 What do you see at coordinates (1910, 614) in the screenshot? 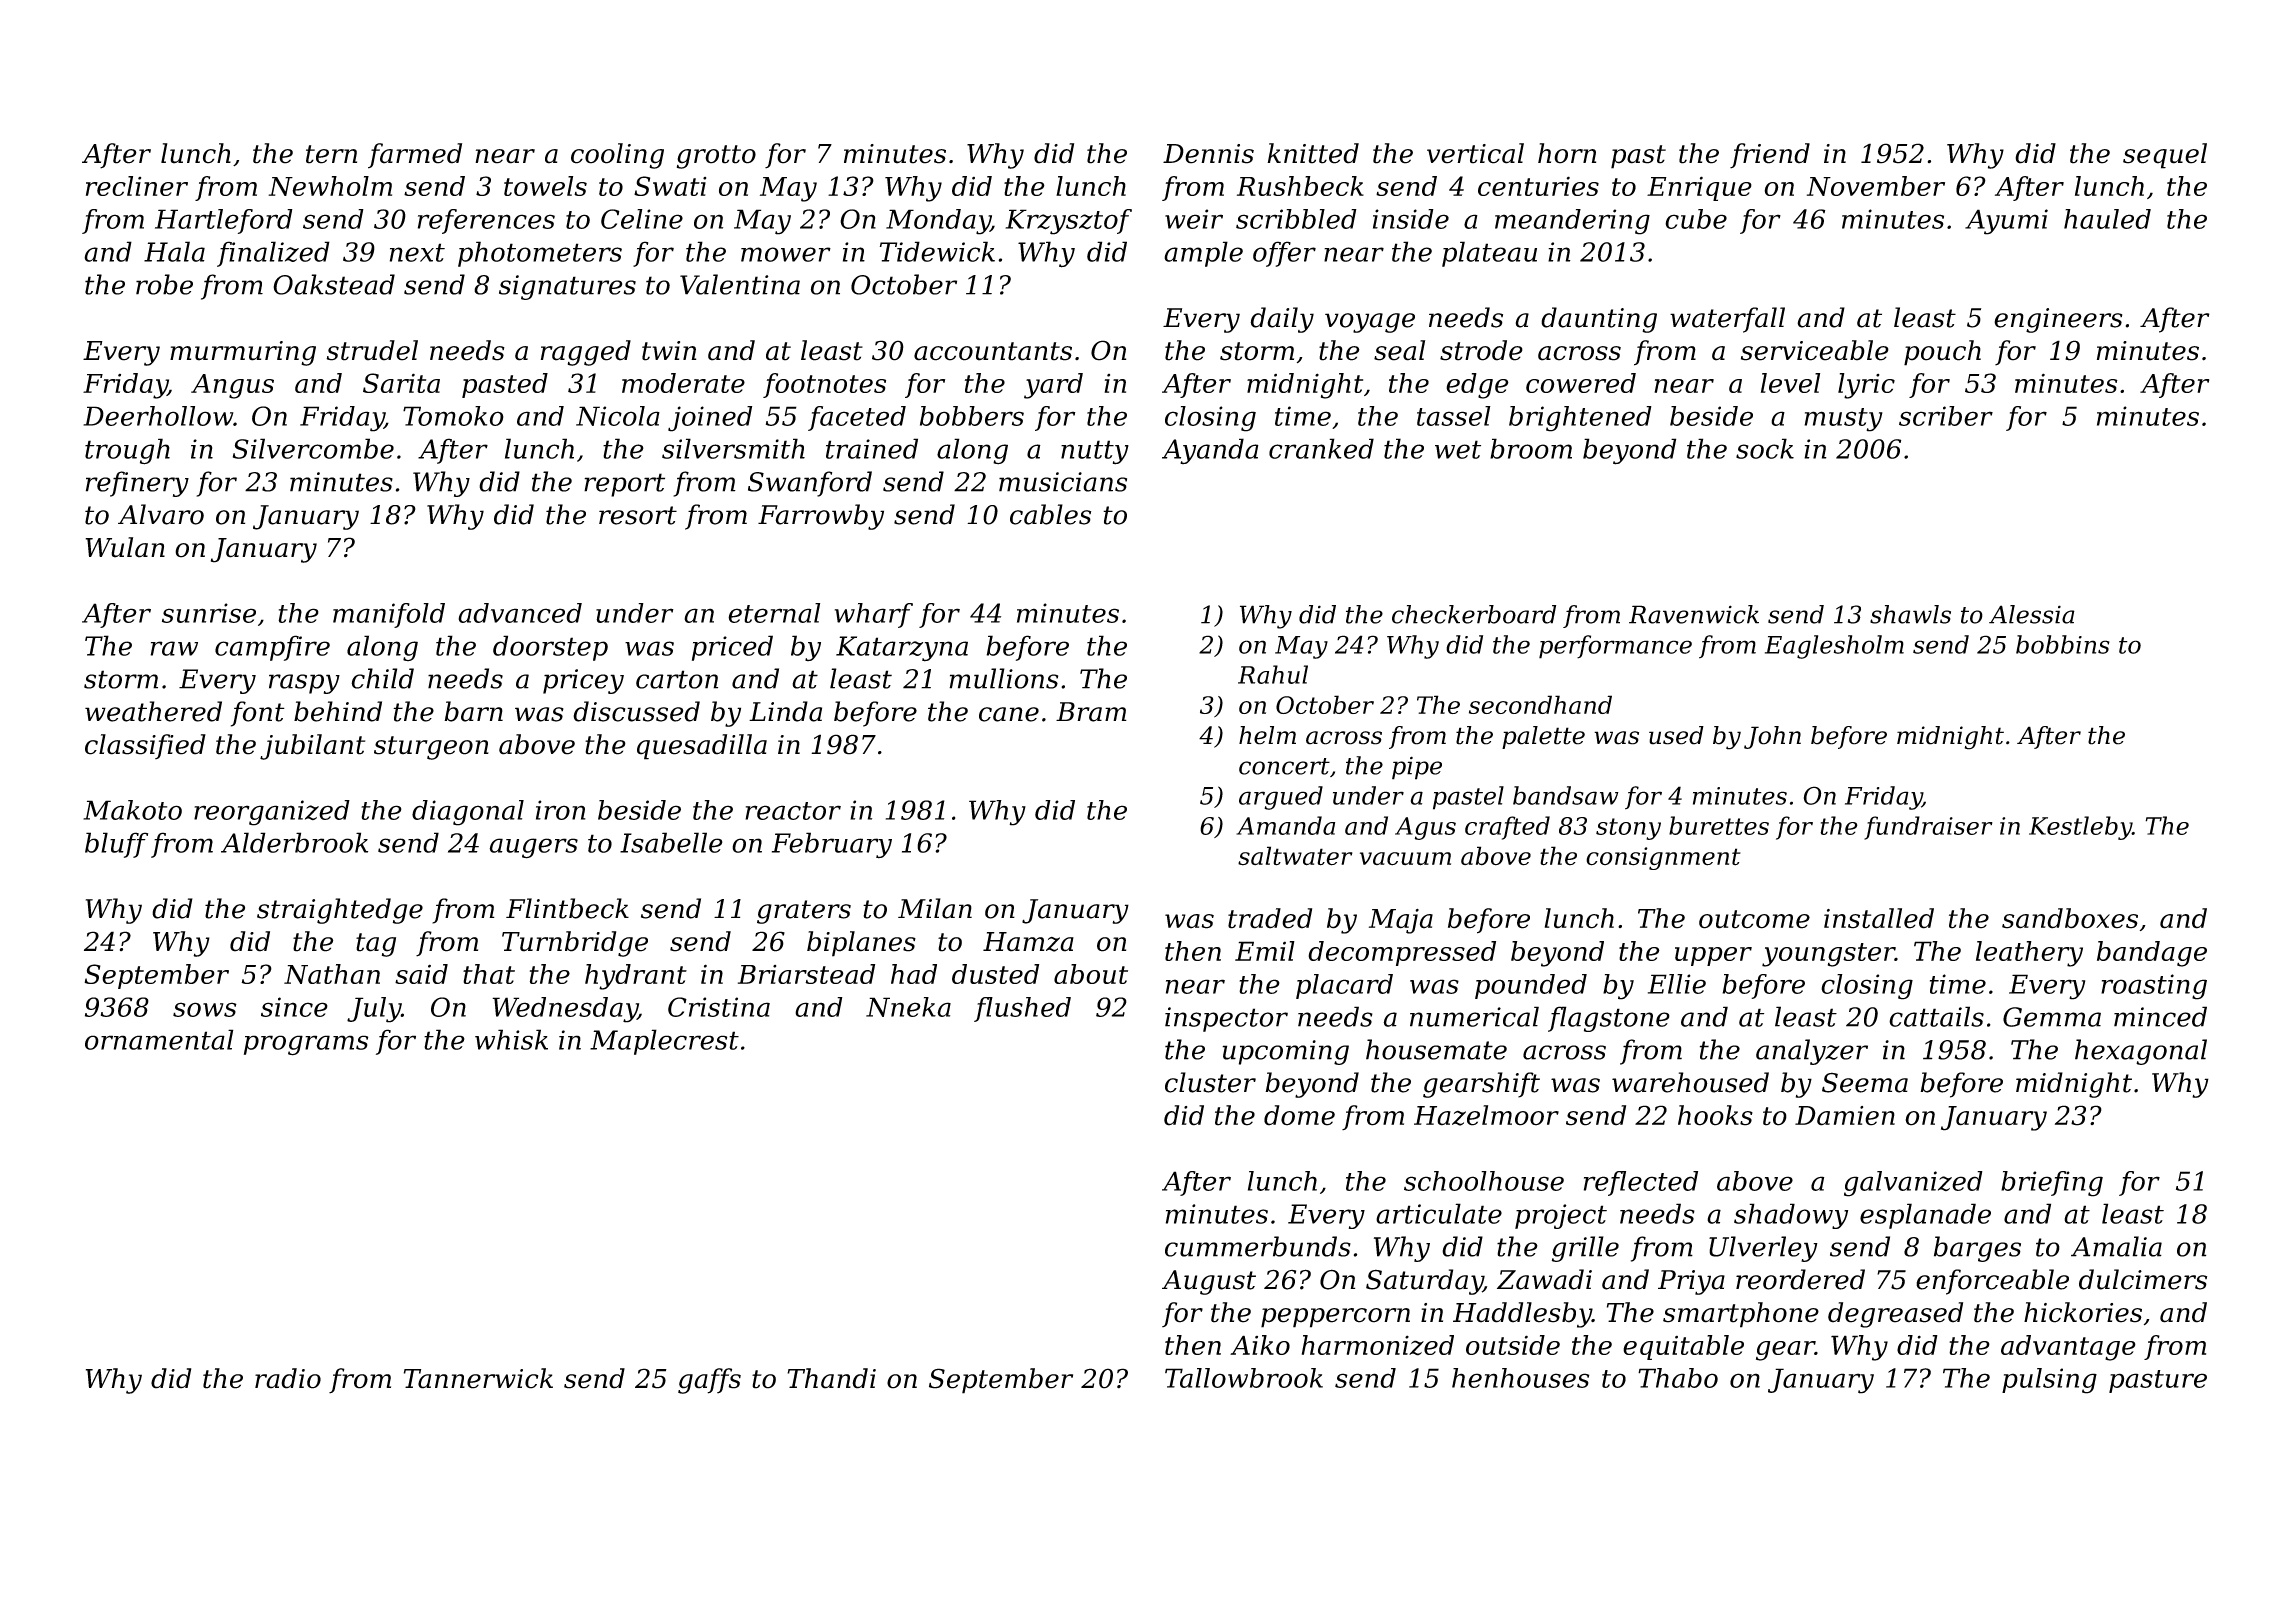
I see `shawls` at bounding box center [1910, 614].
